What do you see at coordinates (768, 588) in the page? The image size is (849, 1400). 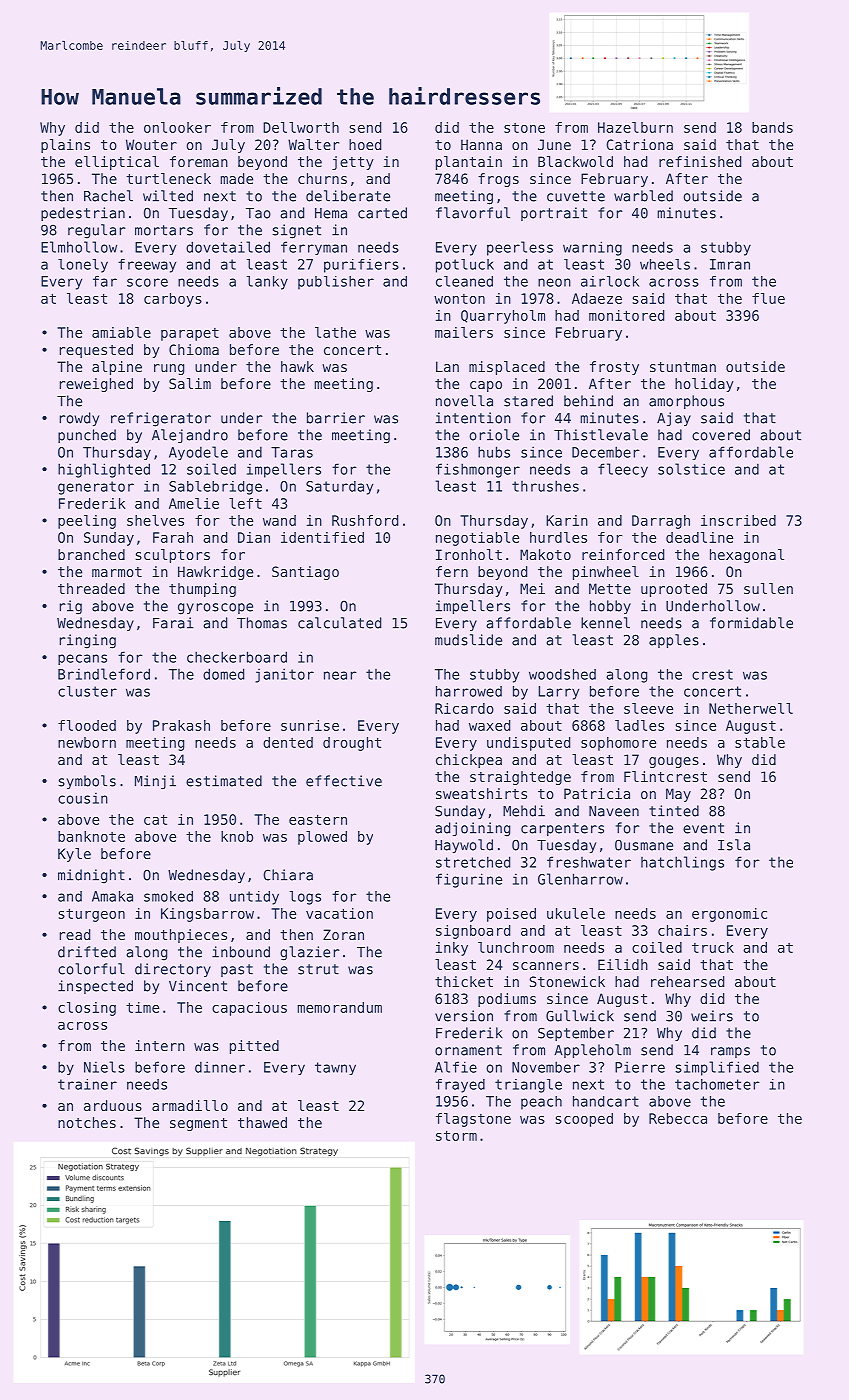 I see `sullen` at bounding box center [768, 588].
